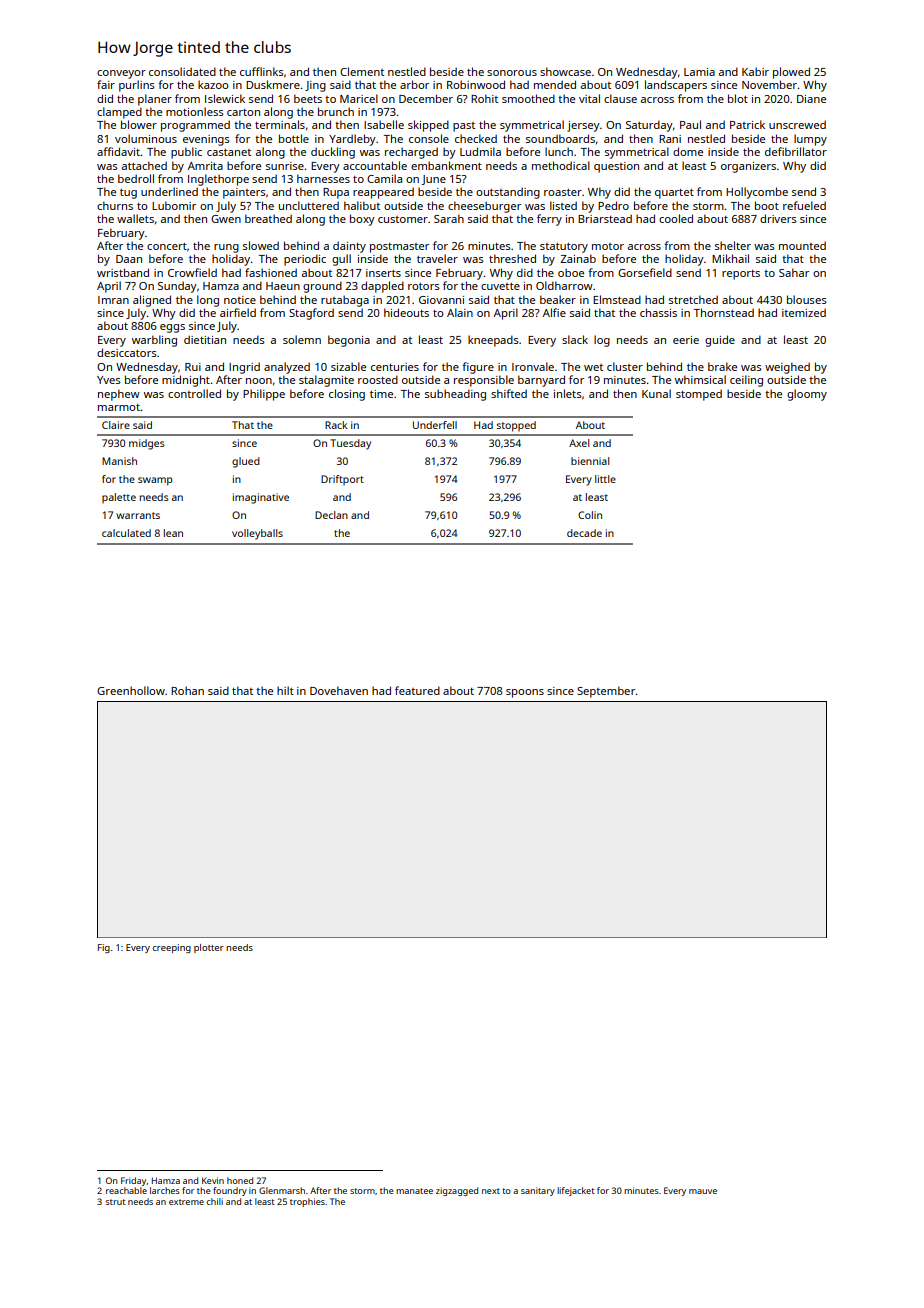 Image resolution: width=924 pixels, height=1308 pixels. What do you see at coordinates (257, 534) in the screenshot?
I see `volleyballs` at bounding box center [257, 534].
